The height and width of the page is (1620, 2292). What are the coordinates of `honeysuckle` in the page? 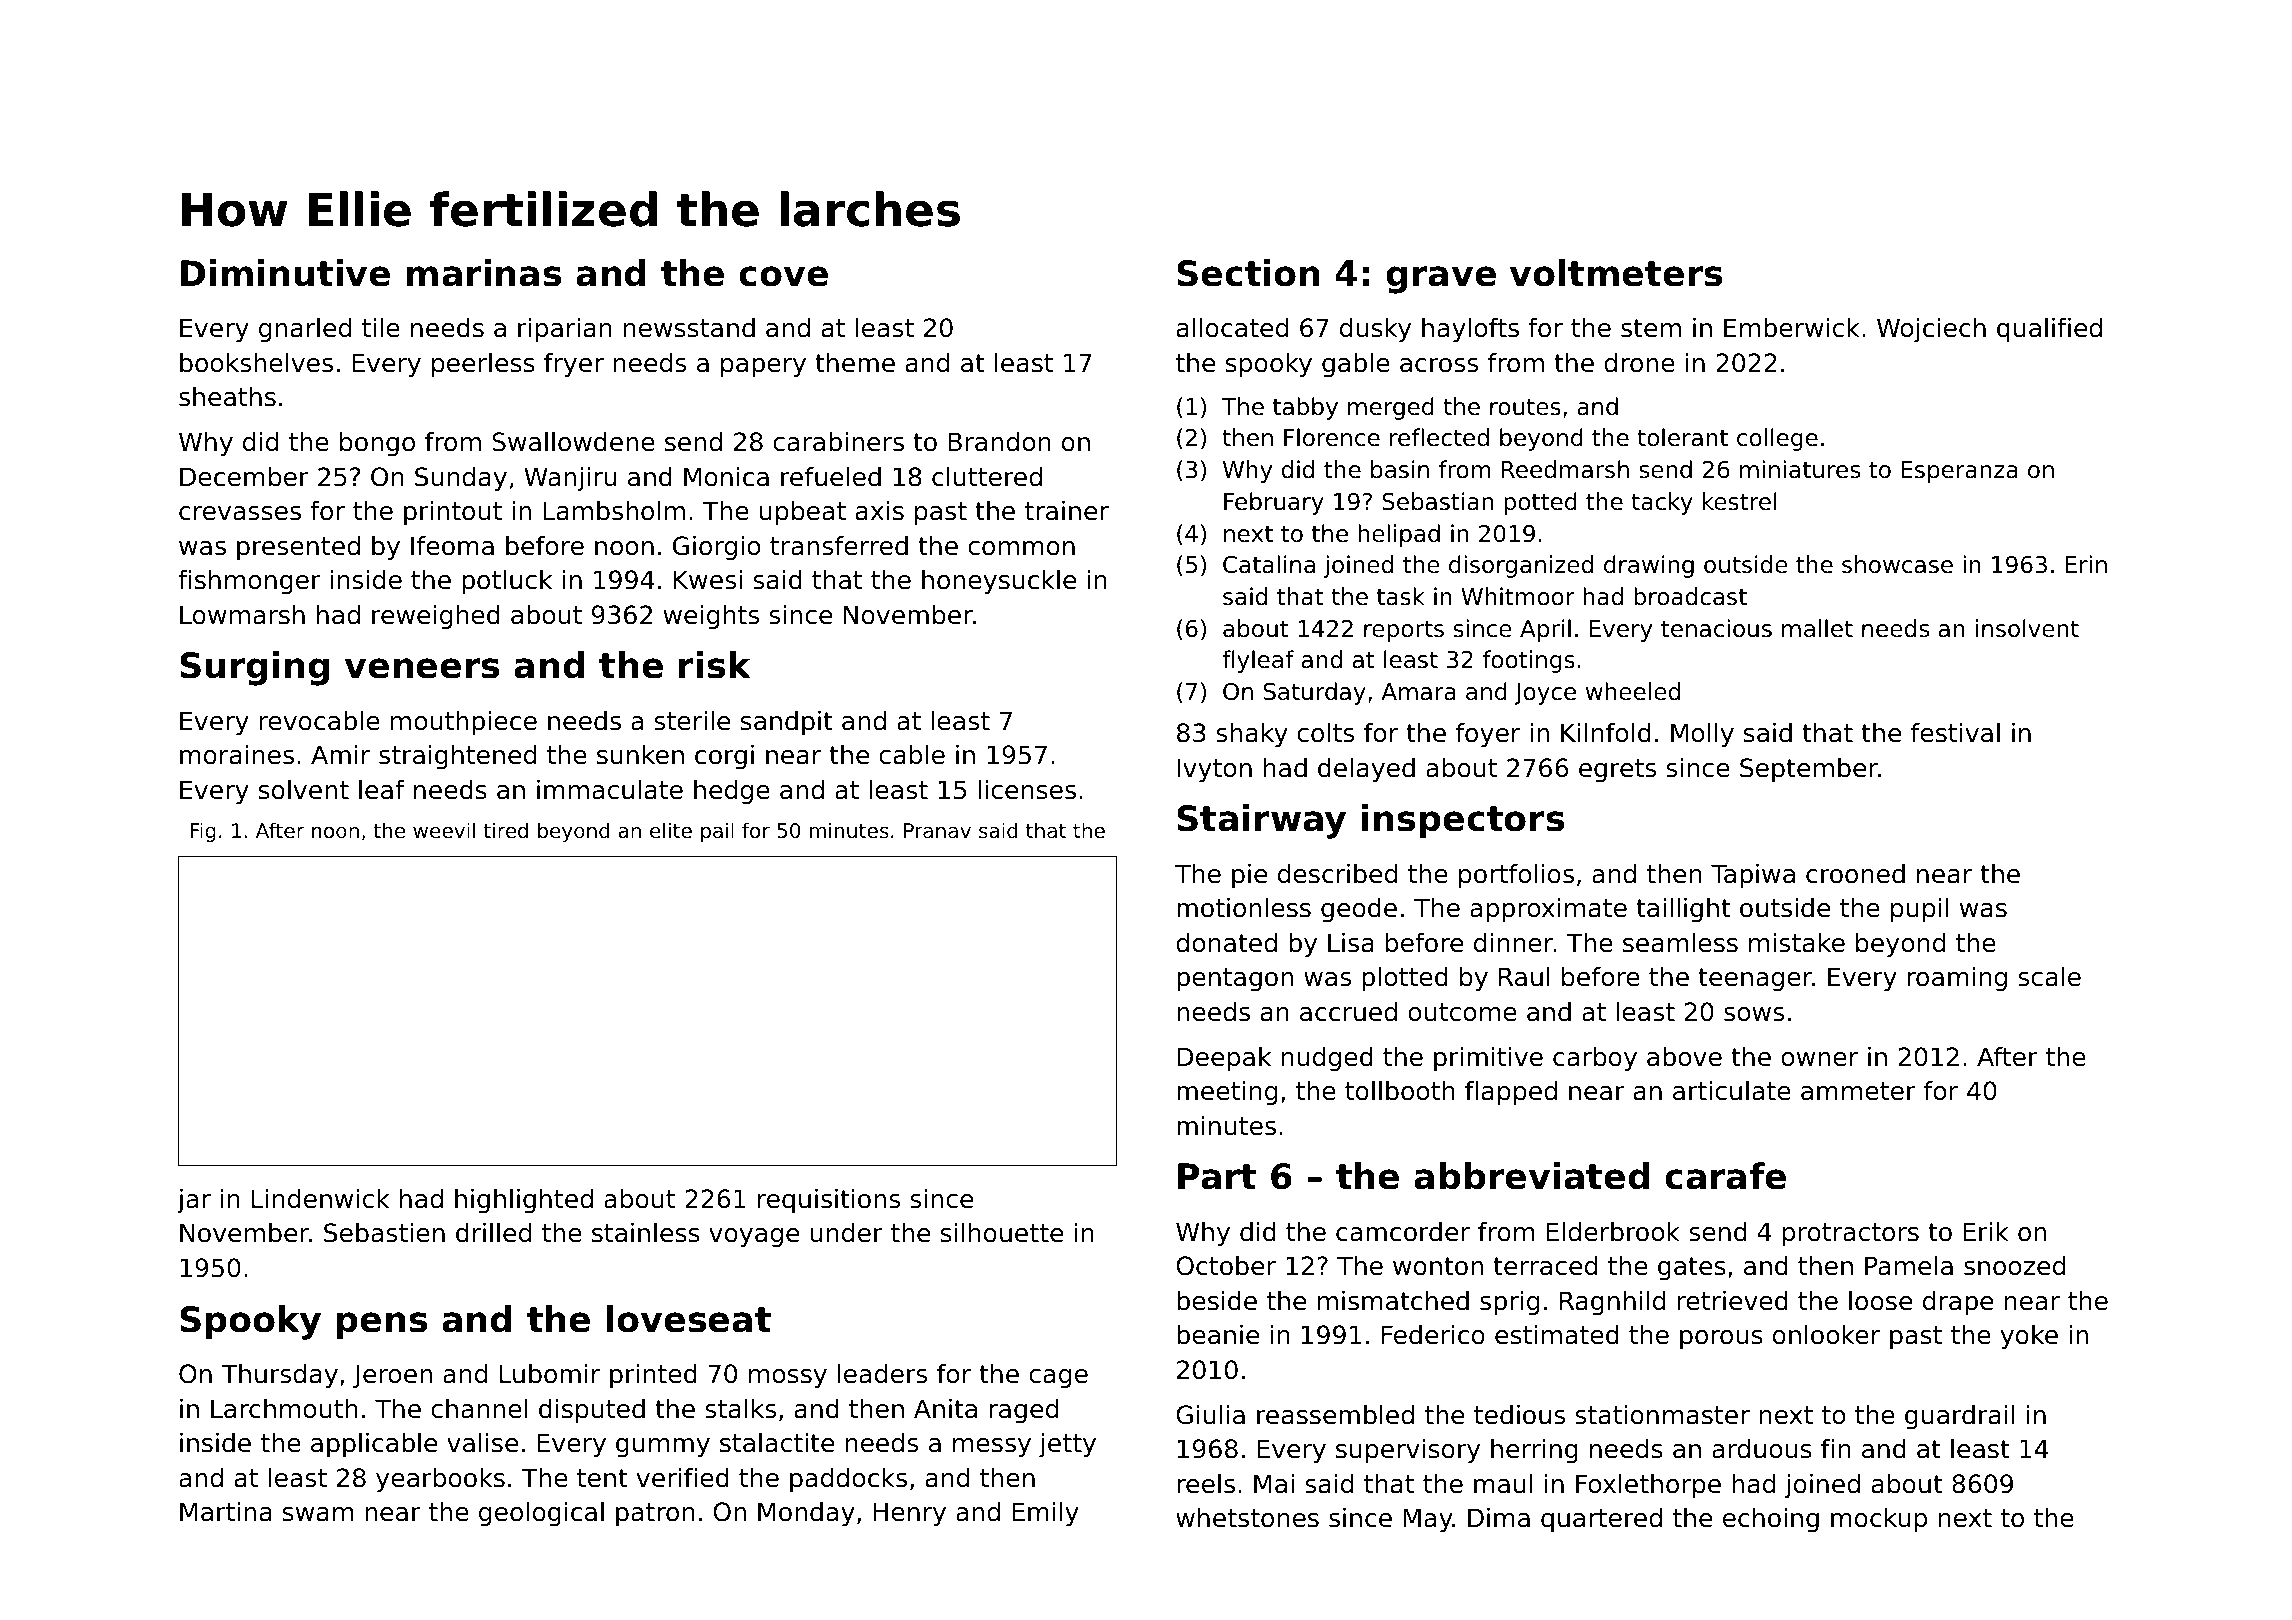 It's located at (999, 582).
